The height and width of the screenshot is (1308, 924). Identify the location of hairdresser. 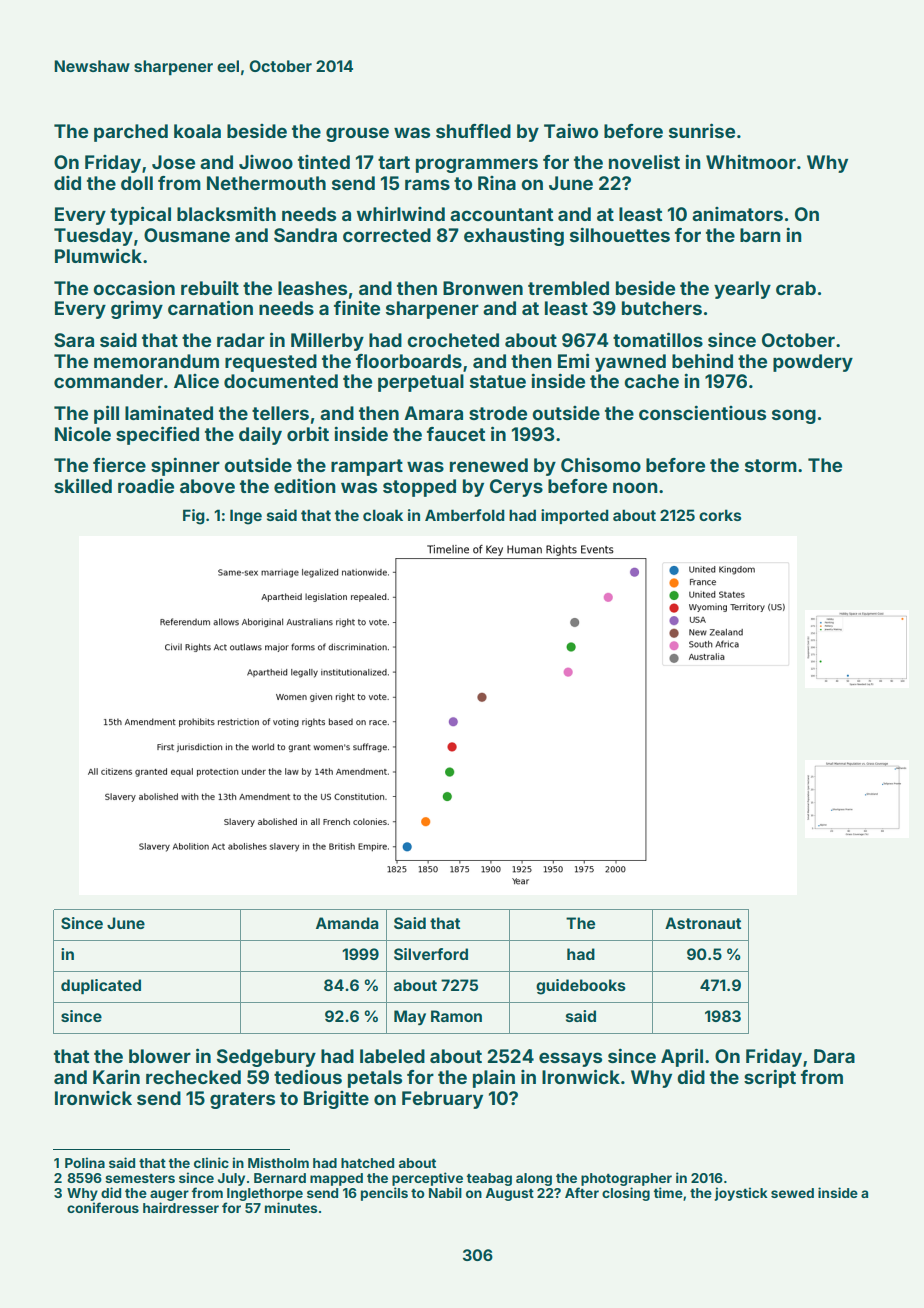
(181, 1207).
